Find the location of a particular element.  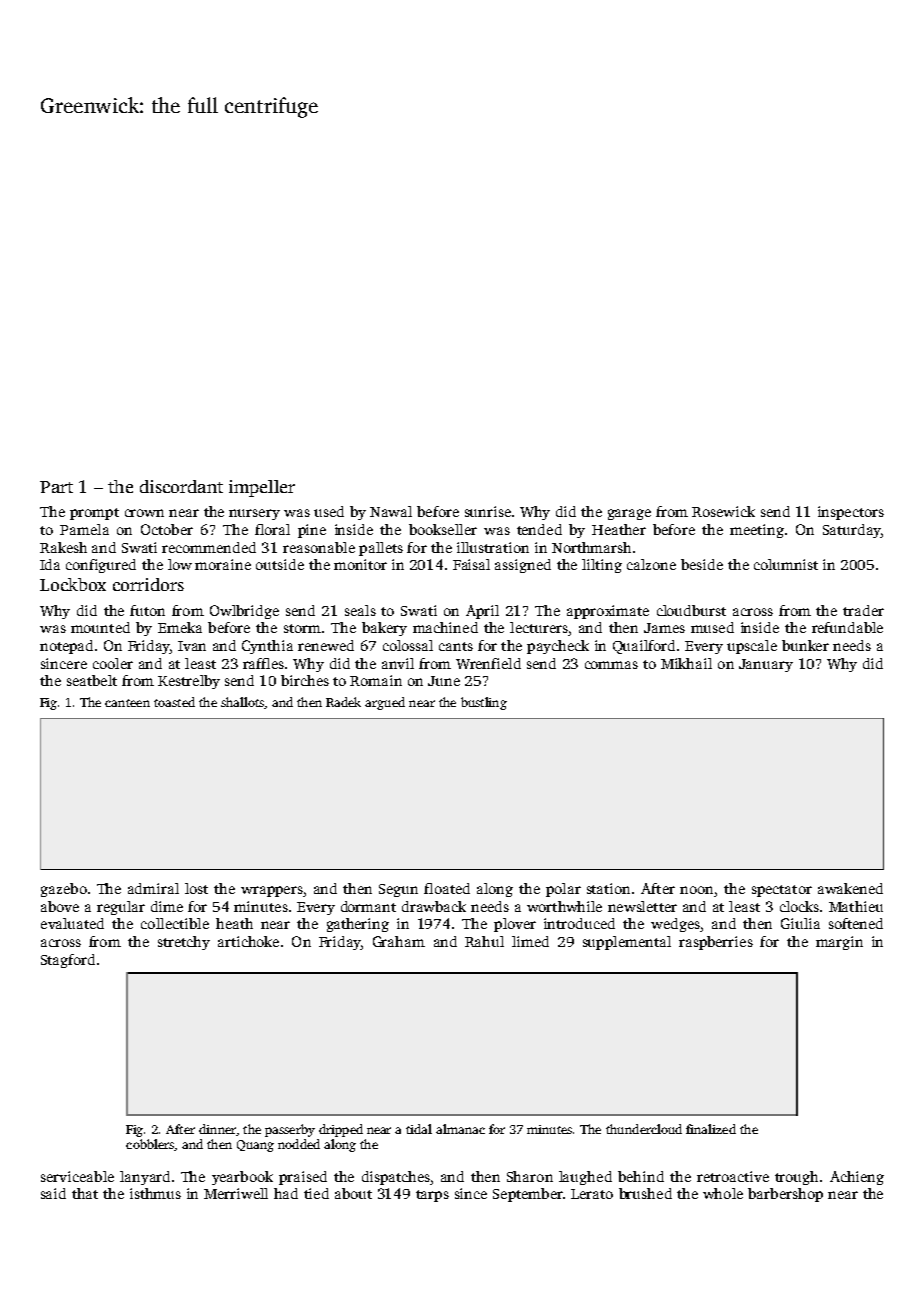

dripped is located at coordinates (341, 1130).
